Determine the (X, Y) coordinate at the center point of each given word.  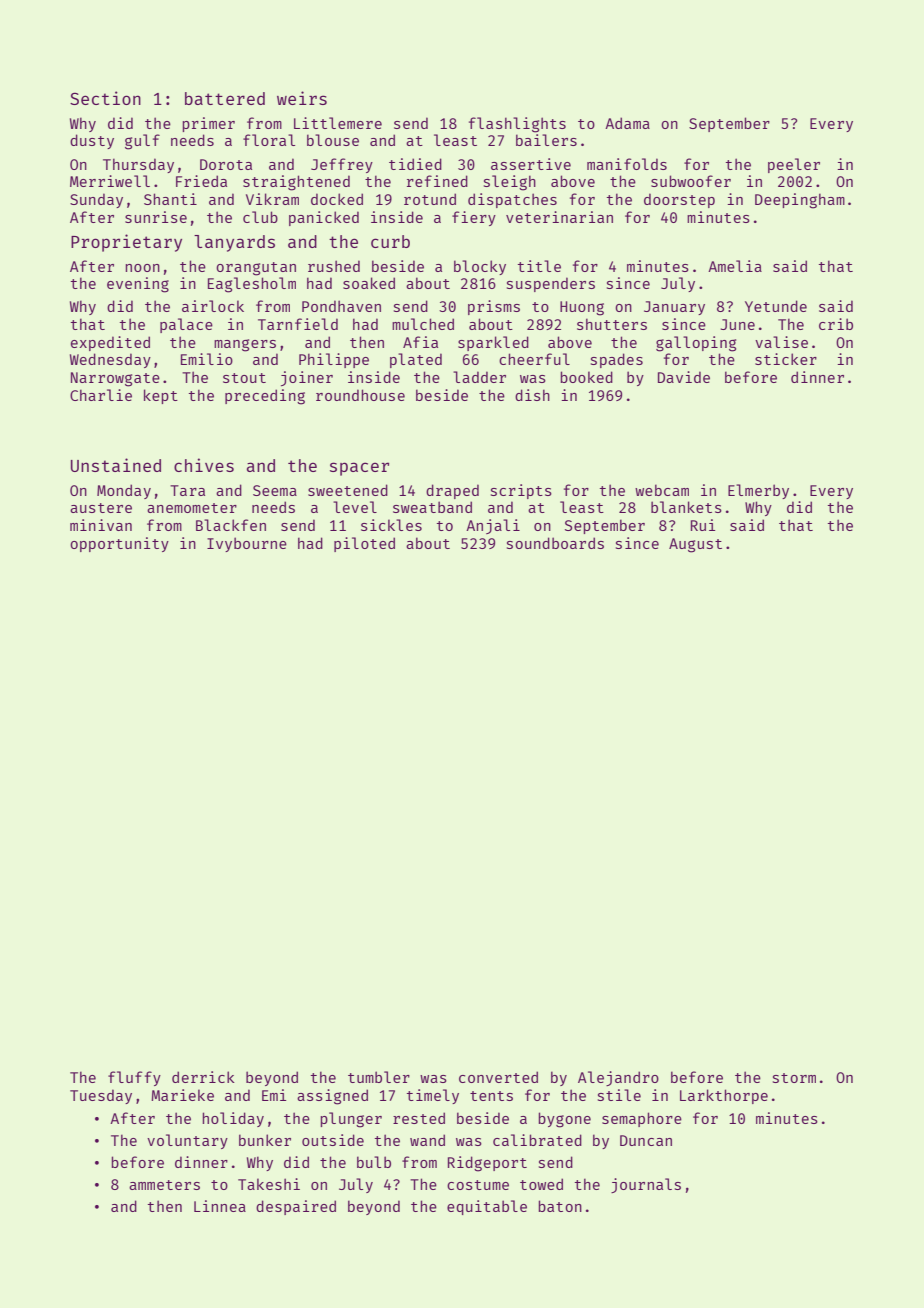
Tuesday (101, 1096)
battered (225, 98)
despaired (296, 1207)
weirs (302, 98)
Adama (627, 123)
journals (646, 1185)
